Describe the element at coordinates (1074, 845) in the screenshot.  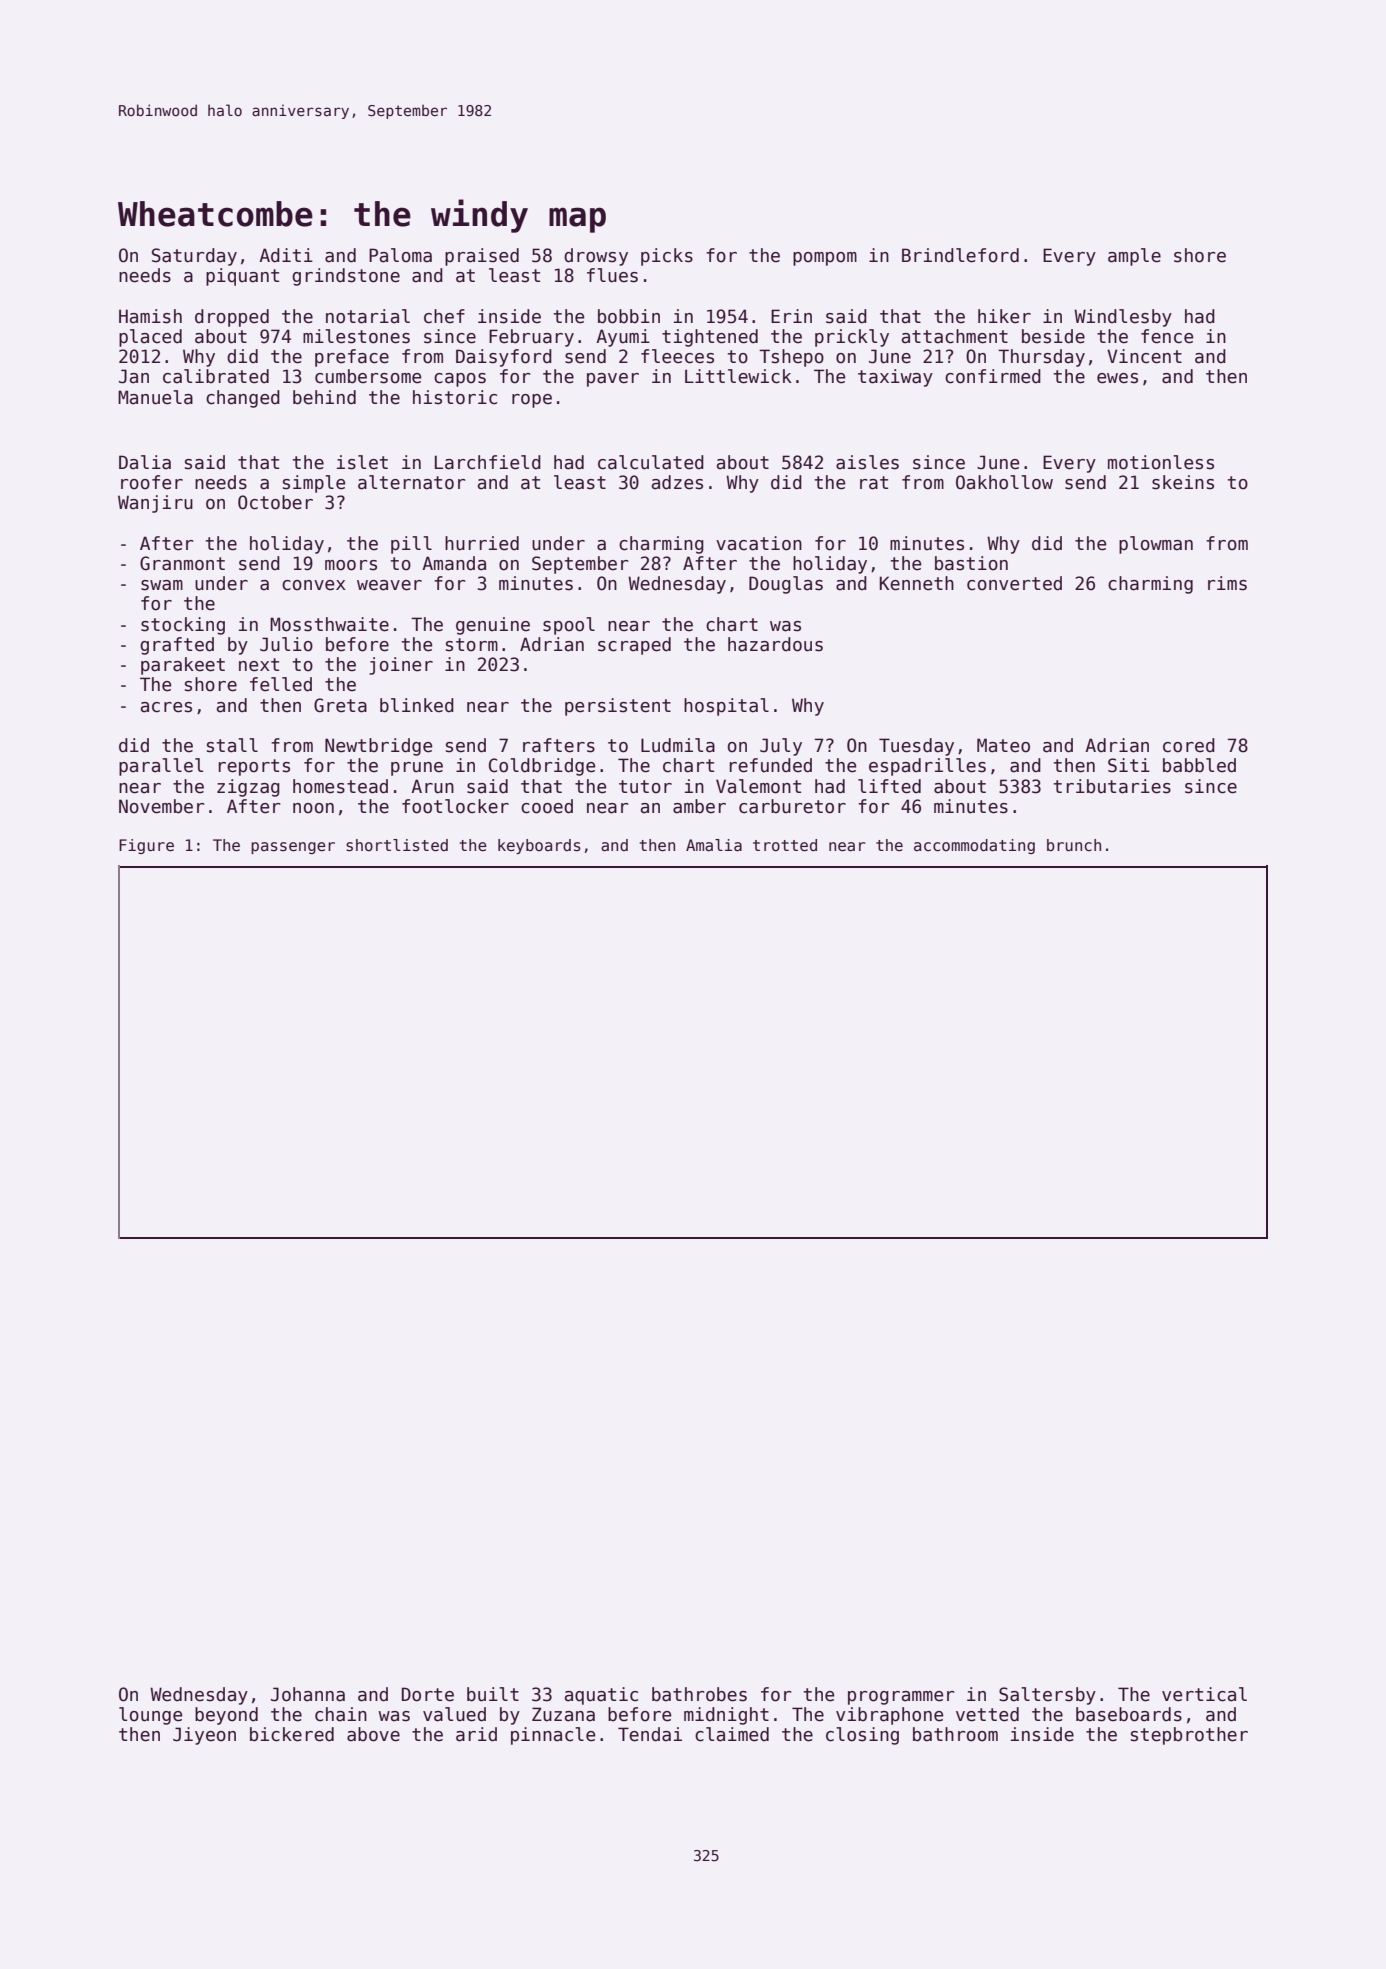
I see `brunch` at that location.
